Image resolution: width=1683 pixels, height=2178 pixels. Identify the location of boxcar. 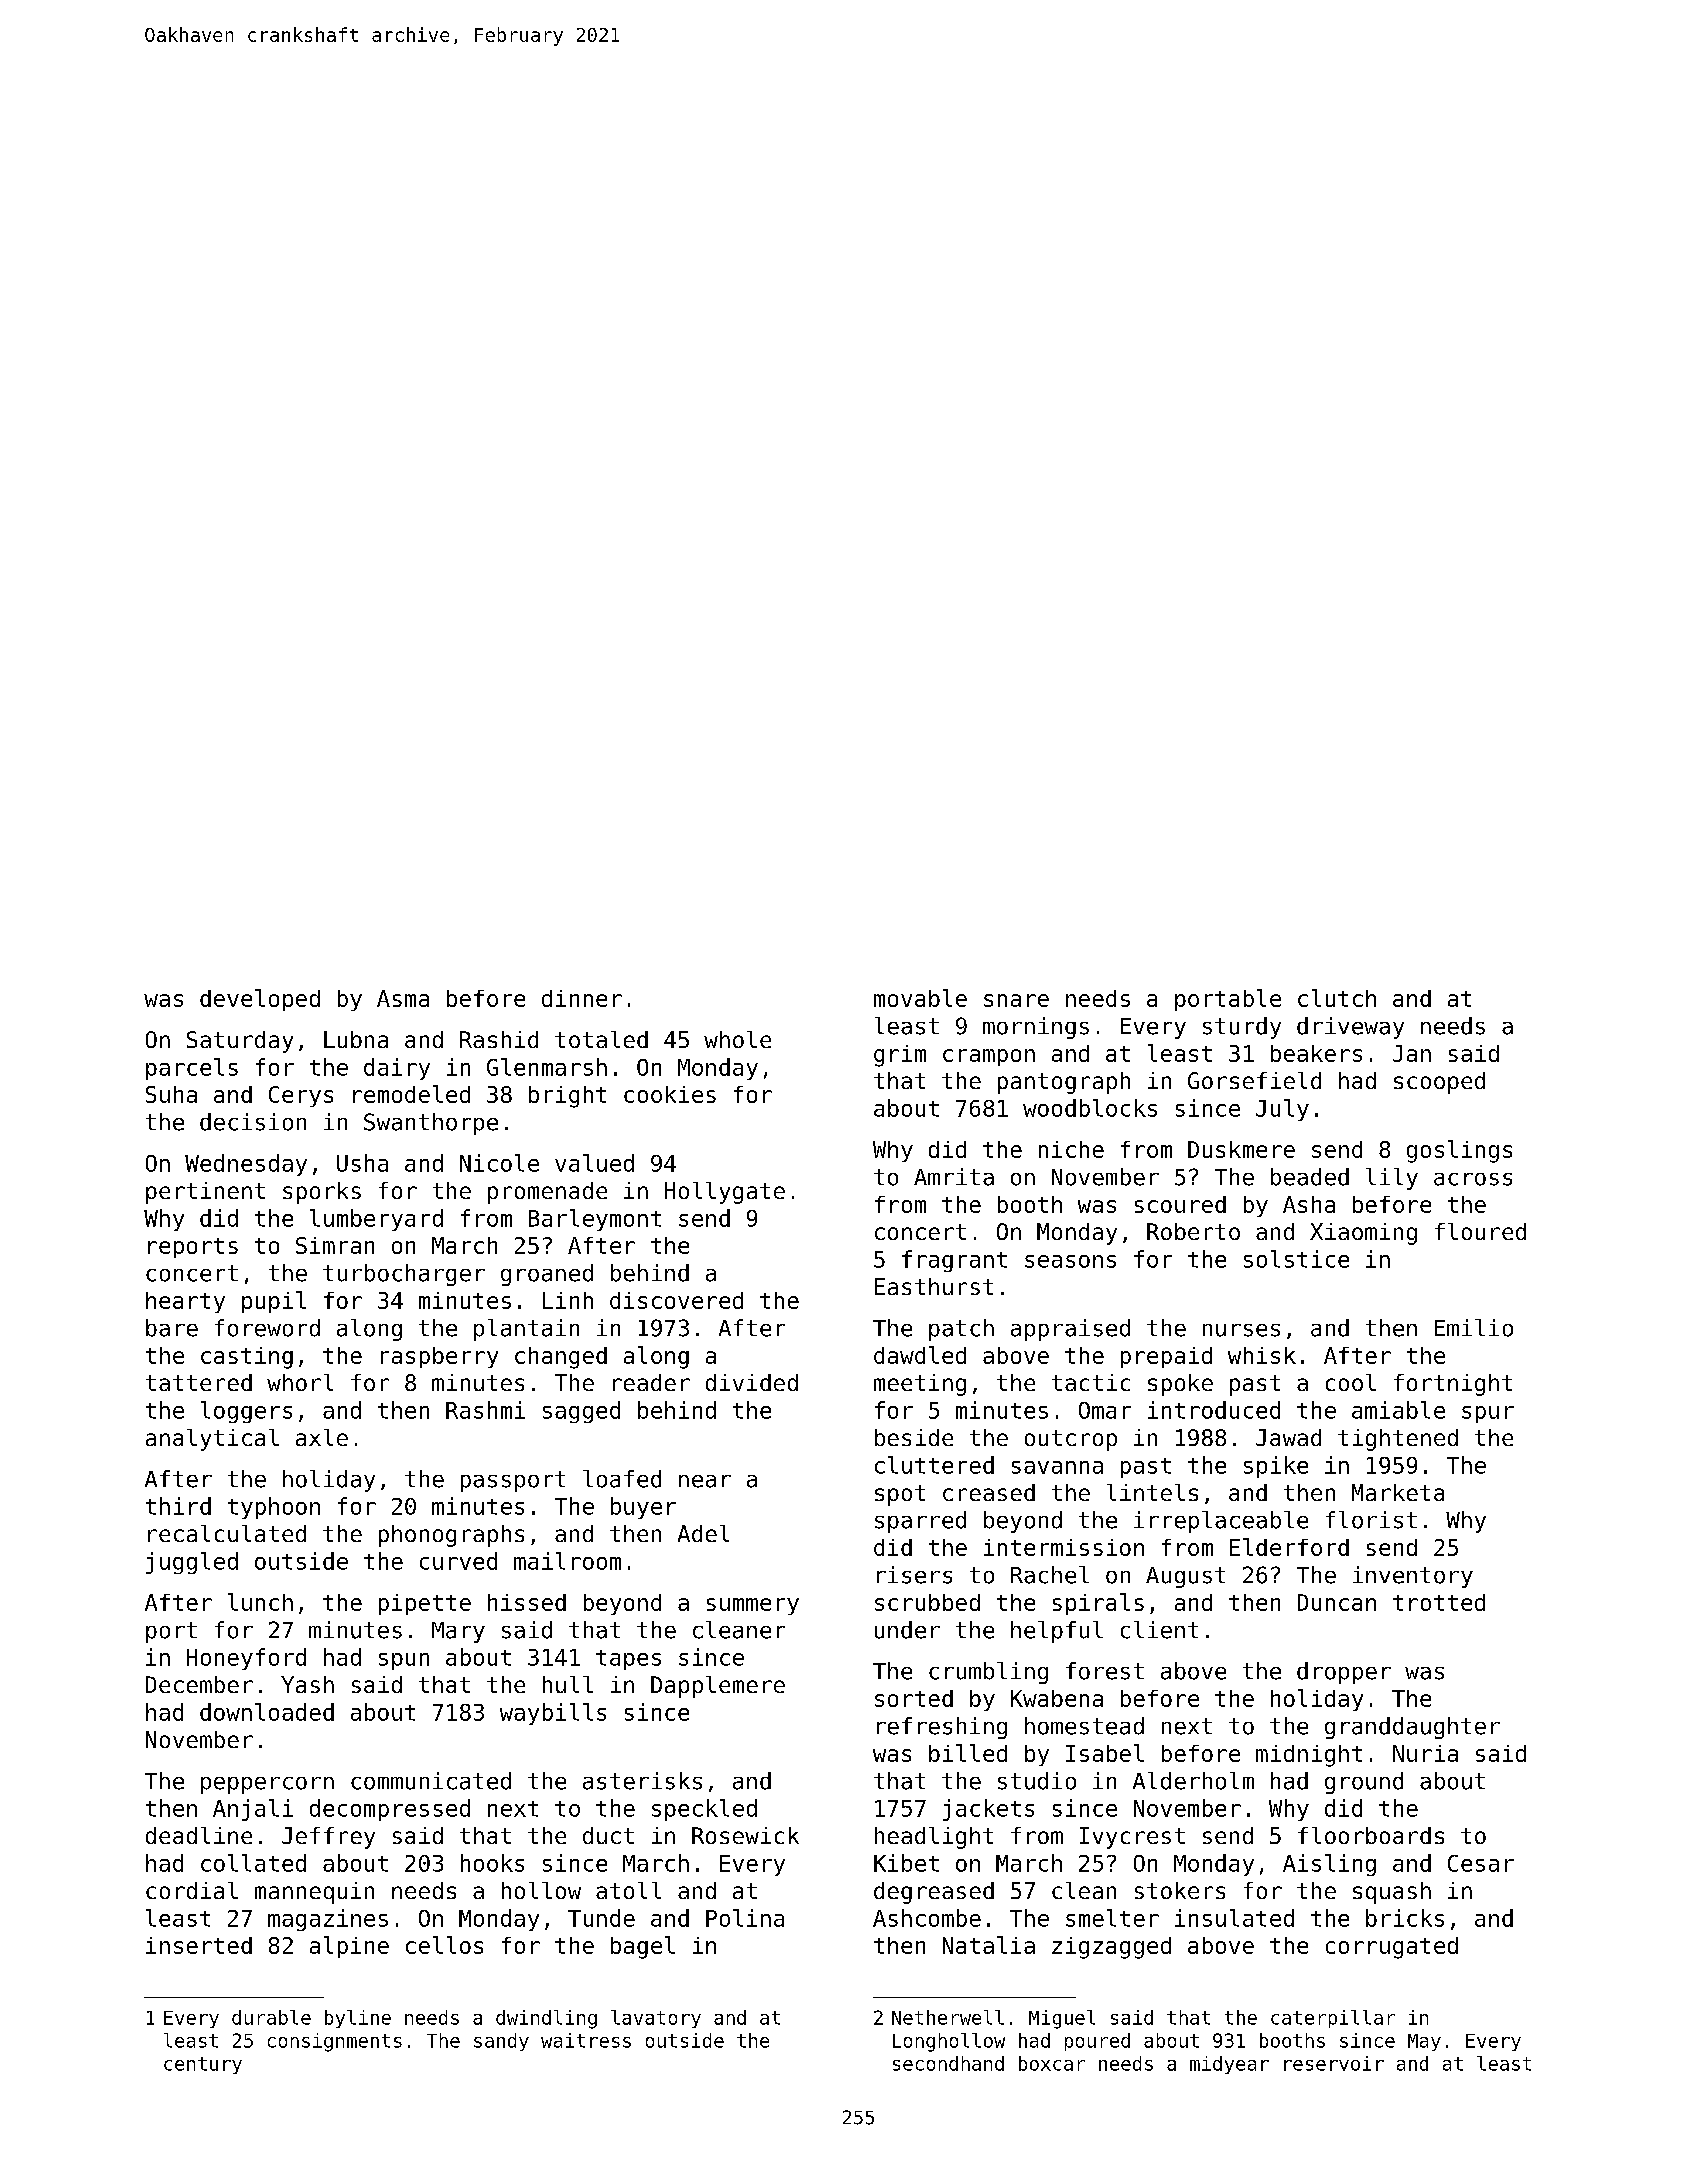
(1052, 2063).
